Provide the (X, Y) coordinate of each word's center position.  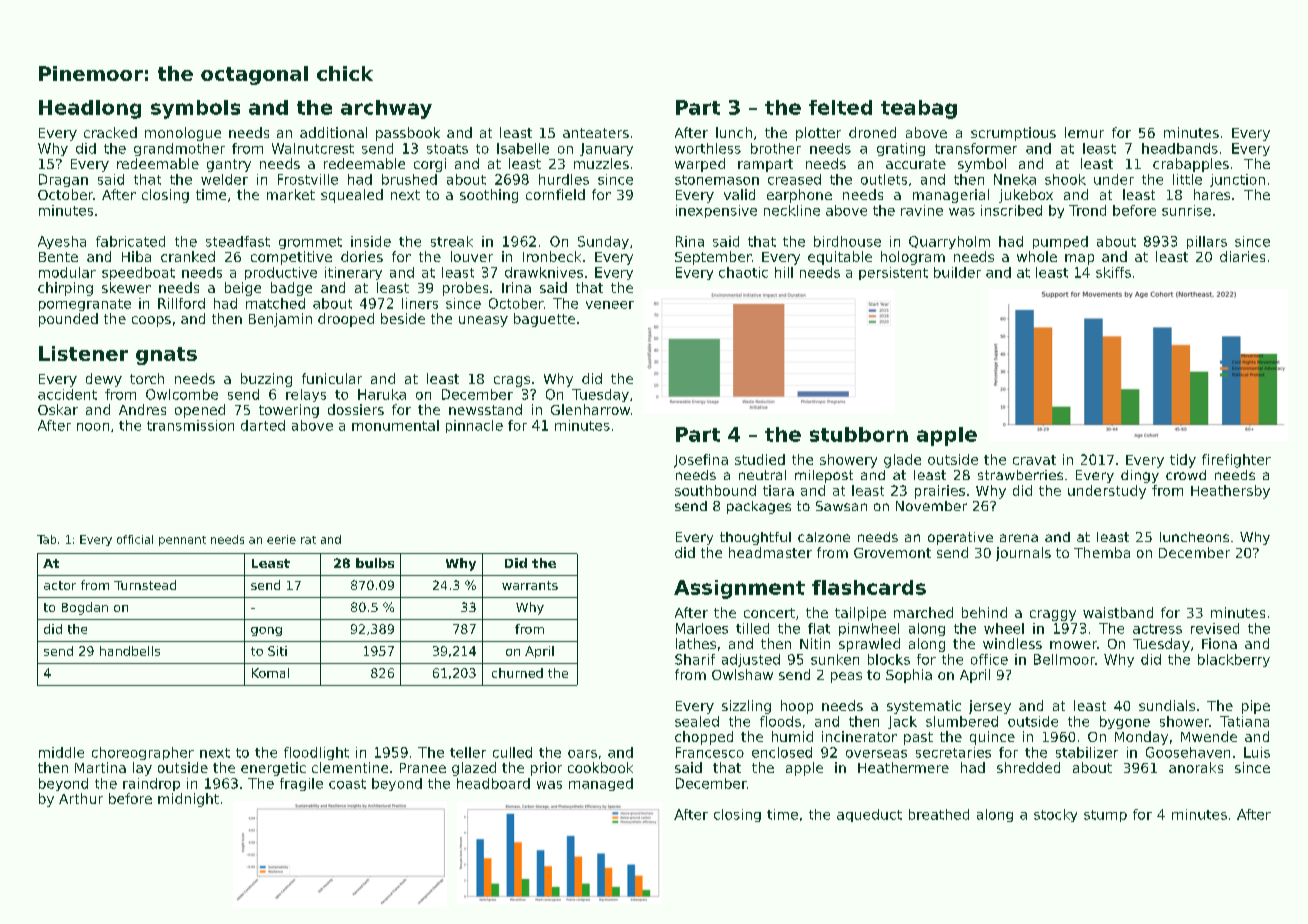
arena (1019, 538)
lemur (1084, 132)
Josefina (701, 461)
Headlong (90, 109)
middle (61, 752)
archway (386, 109)
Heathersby (1230, 492)
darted (263, 425)
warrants (530, 585)
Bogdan (85, 608)
